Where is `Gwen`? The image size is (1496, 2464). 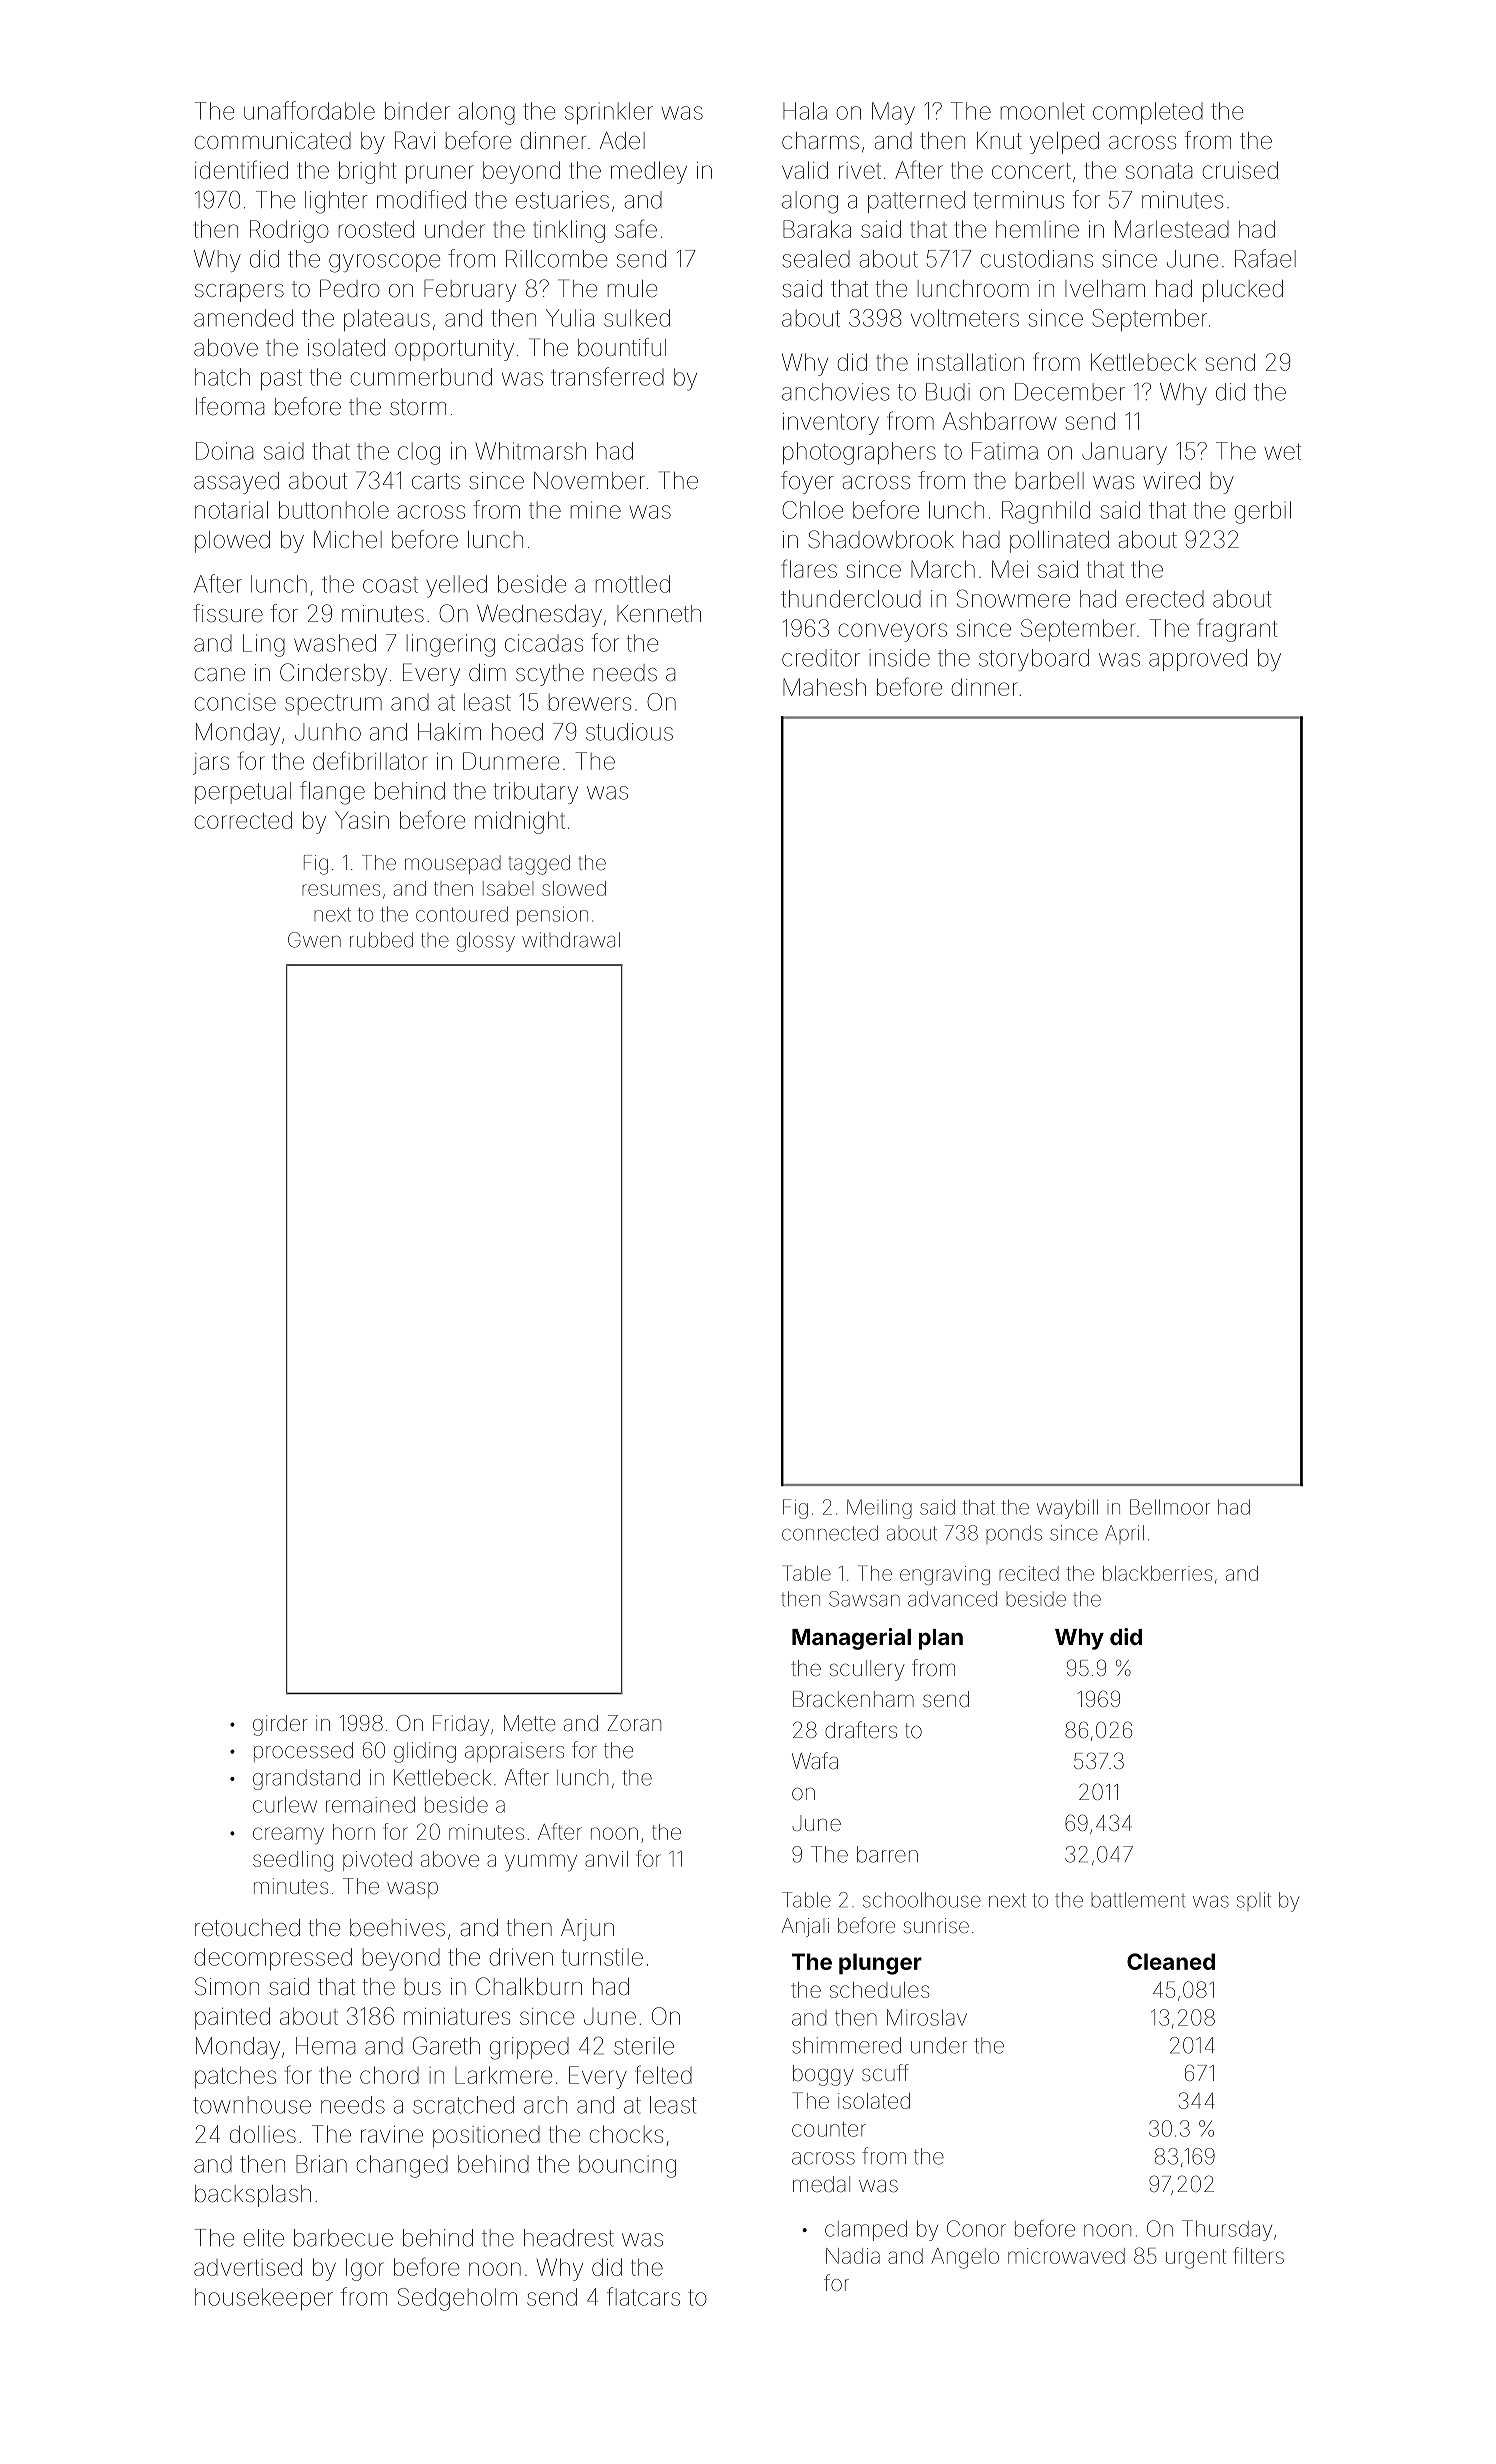 Gwen is located at coordinates (314, 940).
